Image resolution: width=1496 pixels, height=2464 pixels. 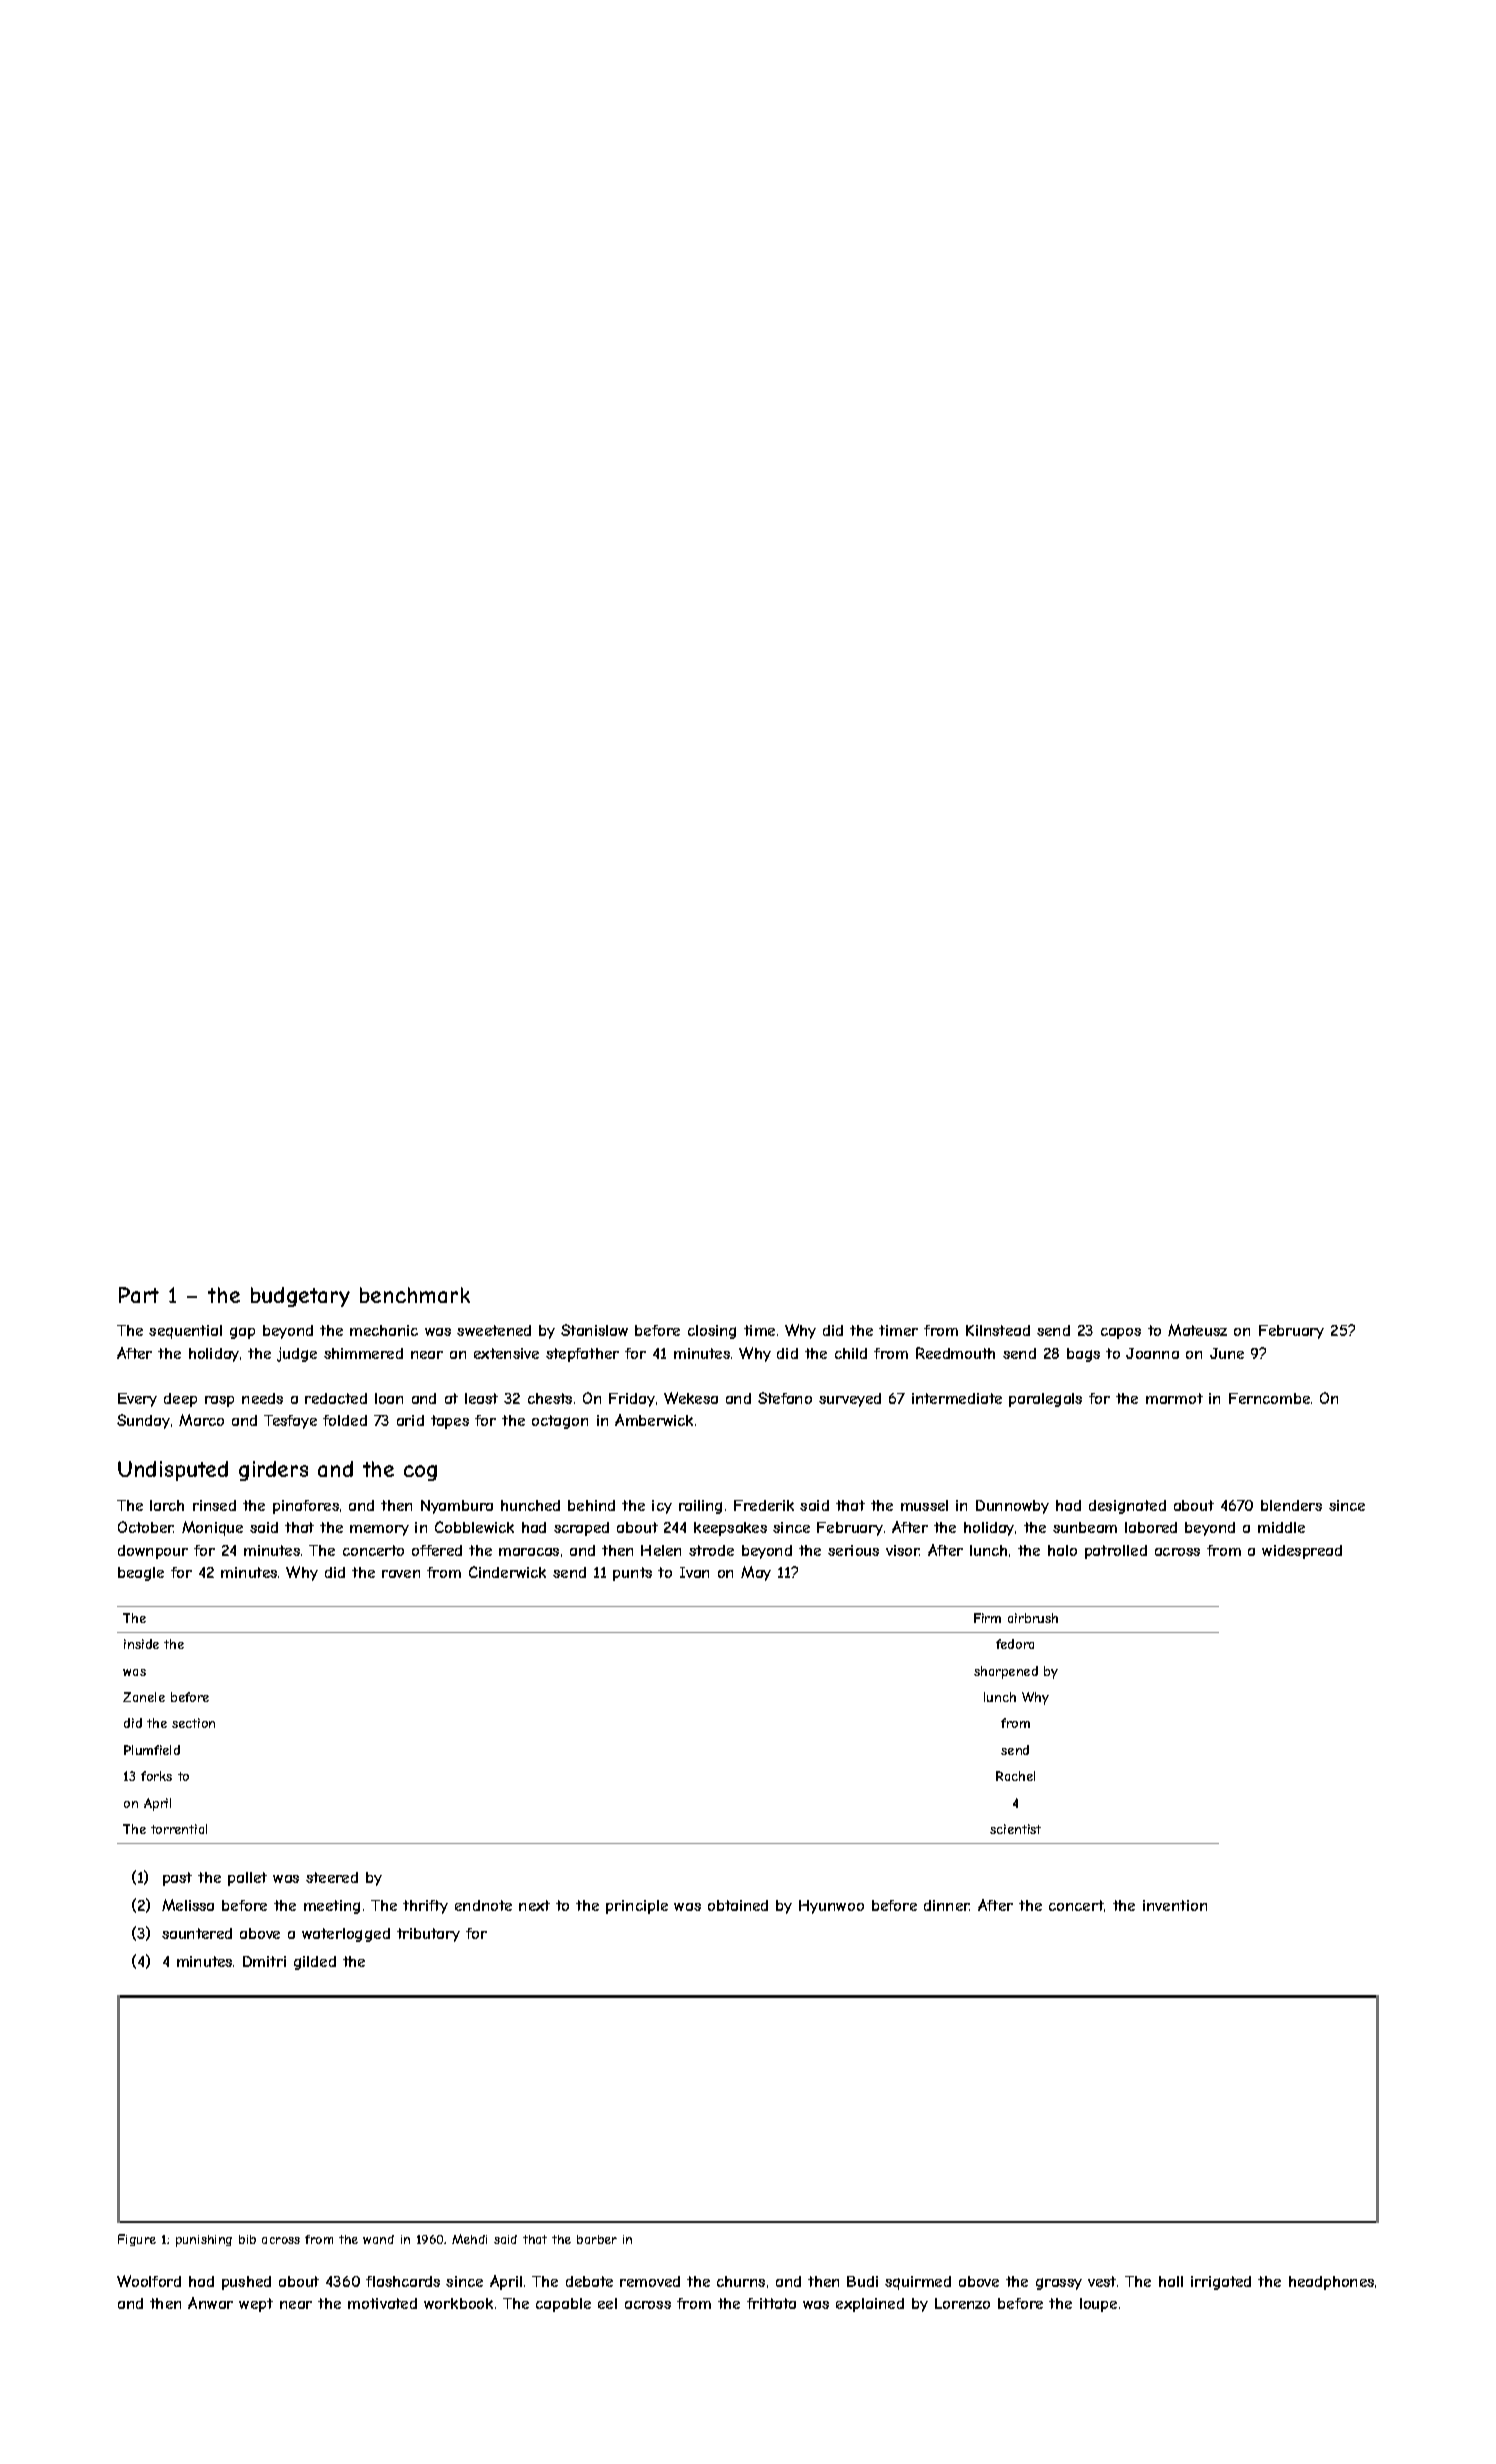 What do you see at coordinates (300, 1297) in the image?
I see `budgetary` at bounding box center [300, 1297].
